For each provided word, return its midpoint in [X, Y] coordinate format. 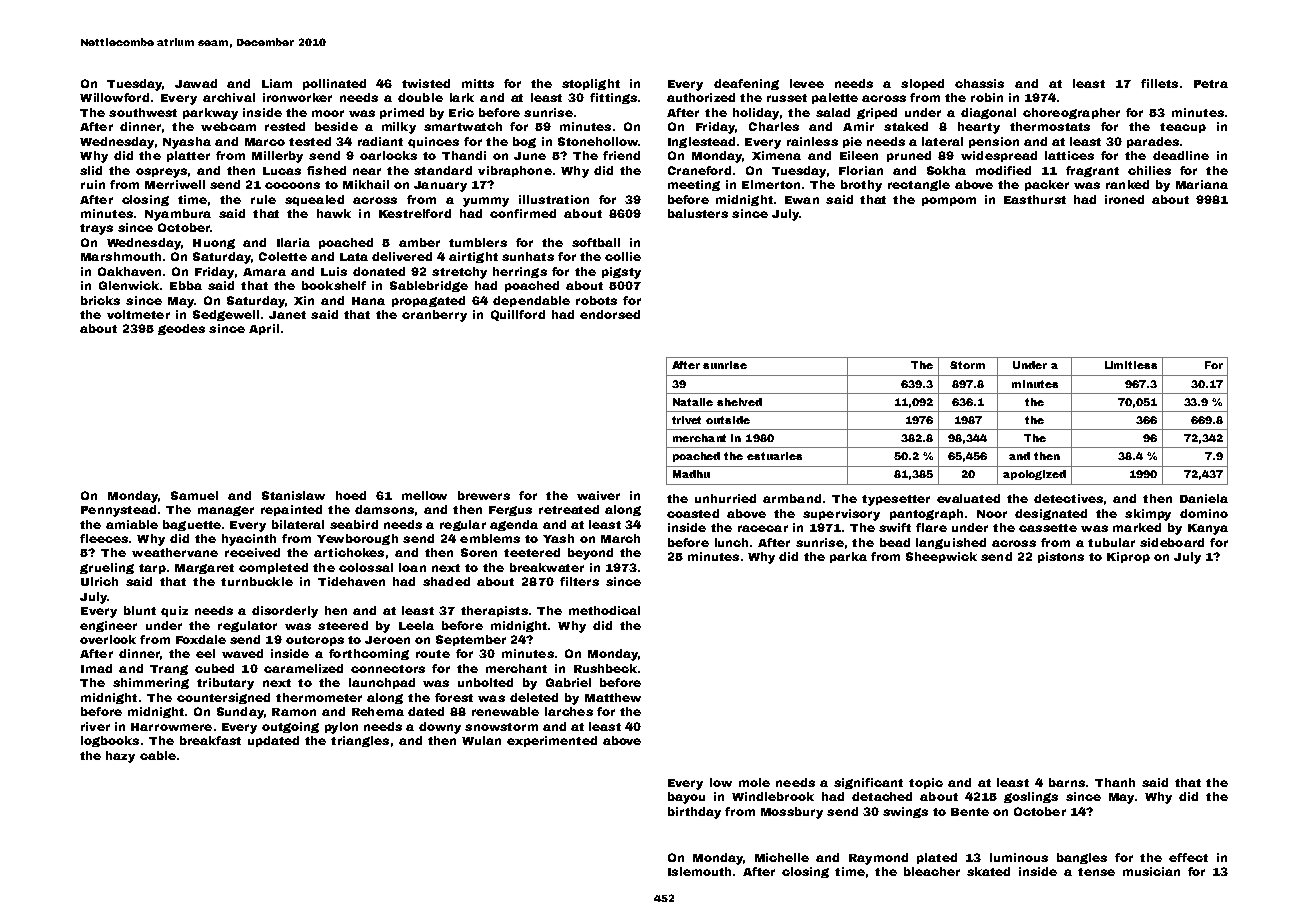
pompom [949, 201]
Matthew [613, 697]
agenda [514, 525]
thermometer [319, 697]
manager [226, 511]
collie [623, 256]
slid [91, 170]
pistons [1061, 557]
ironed [1124, 199]
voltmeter [138, 314]
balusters [698, 213]
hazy [120, 757]
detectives [1068, 498]
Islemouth [699, 871]
